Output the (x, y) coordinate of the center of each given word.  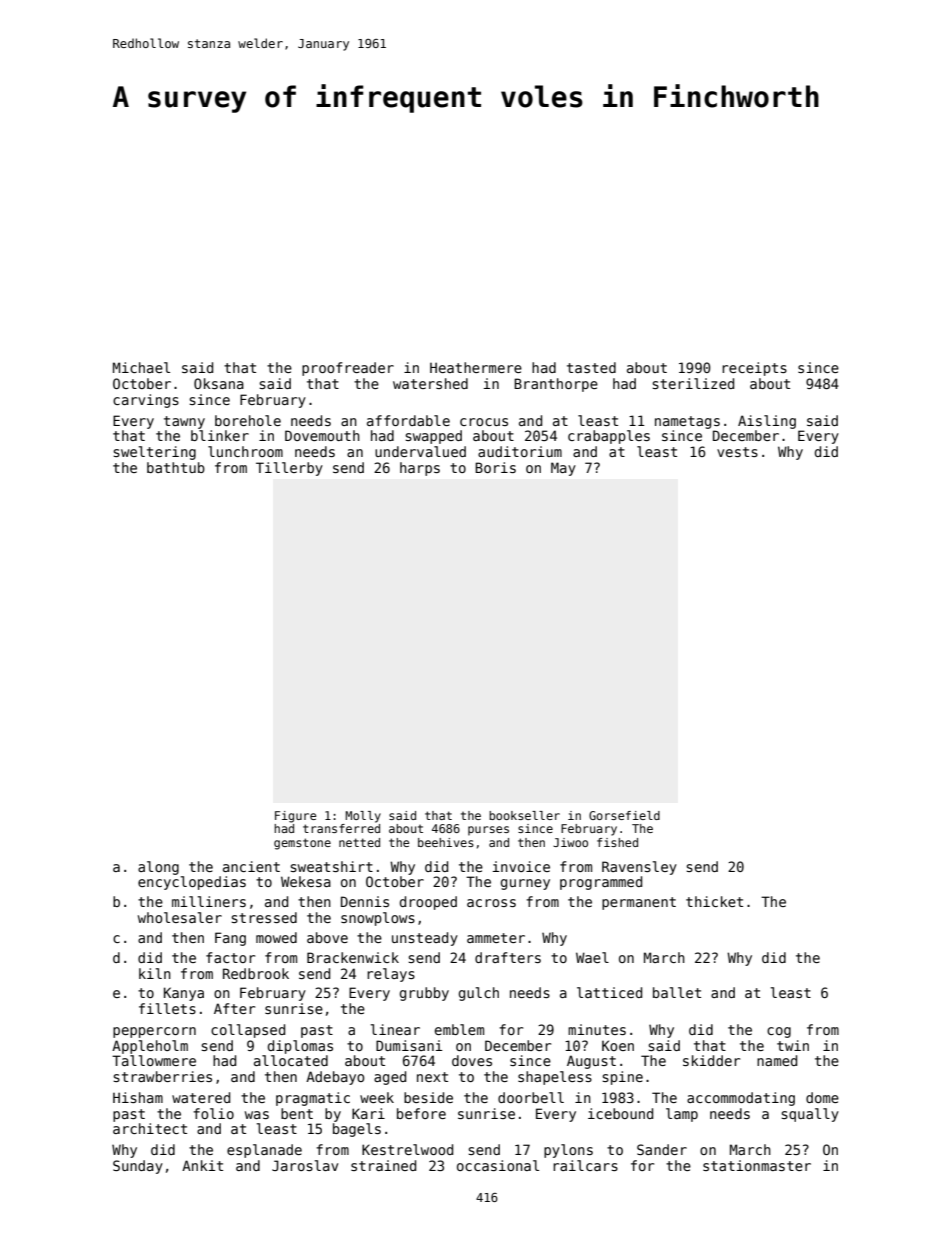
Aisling (767, 422)
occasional (498, 1165)
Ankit (202, 1165)
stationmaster (757, 1165)
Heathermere (476, 367)
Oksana (219, 383)
